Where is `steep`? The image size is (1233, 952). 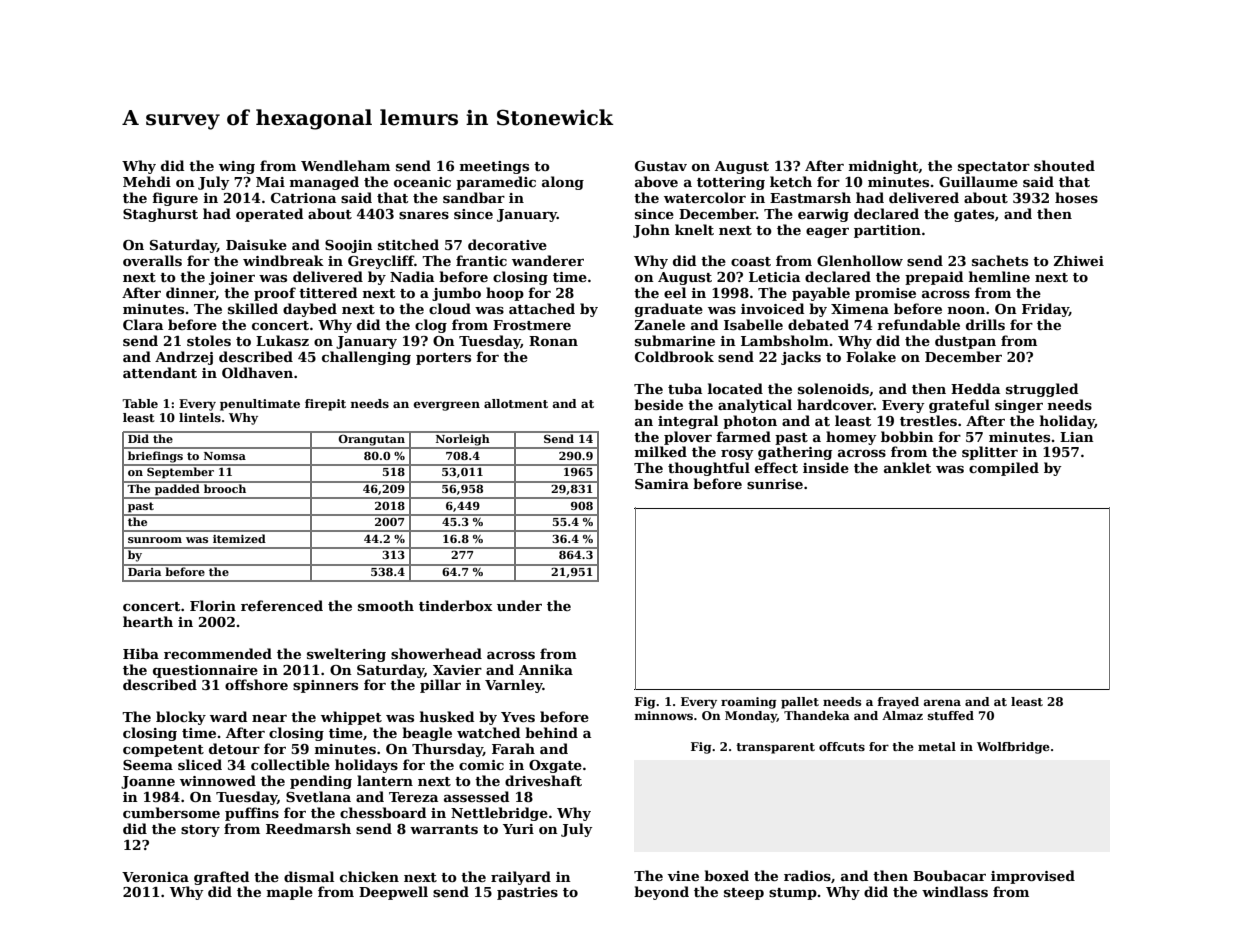 steep is located at coordinates (744, 894).
